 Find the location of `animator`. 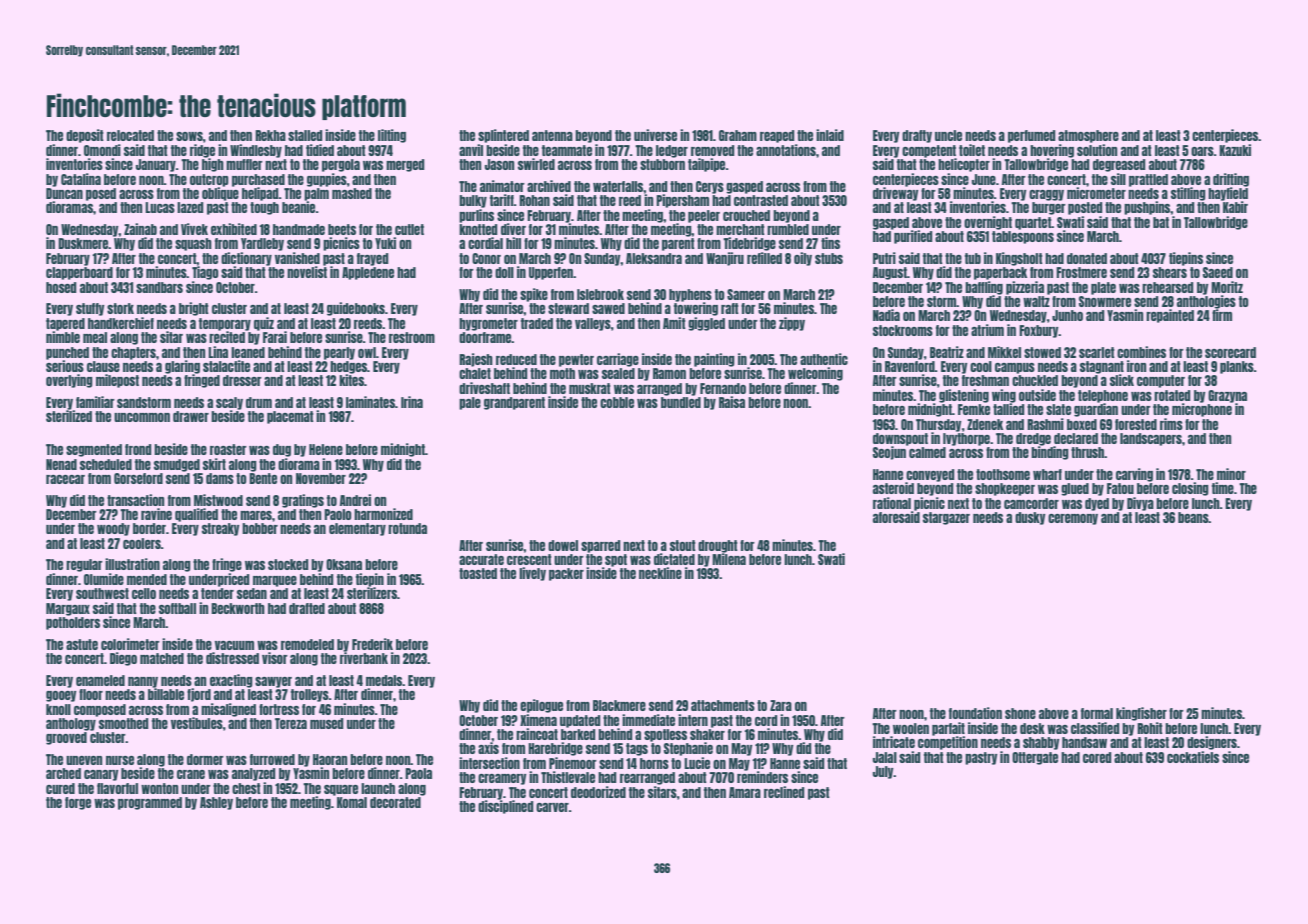

animator is located at coordinates (502, 186).
